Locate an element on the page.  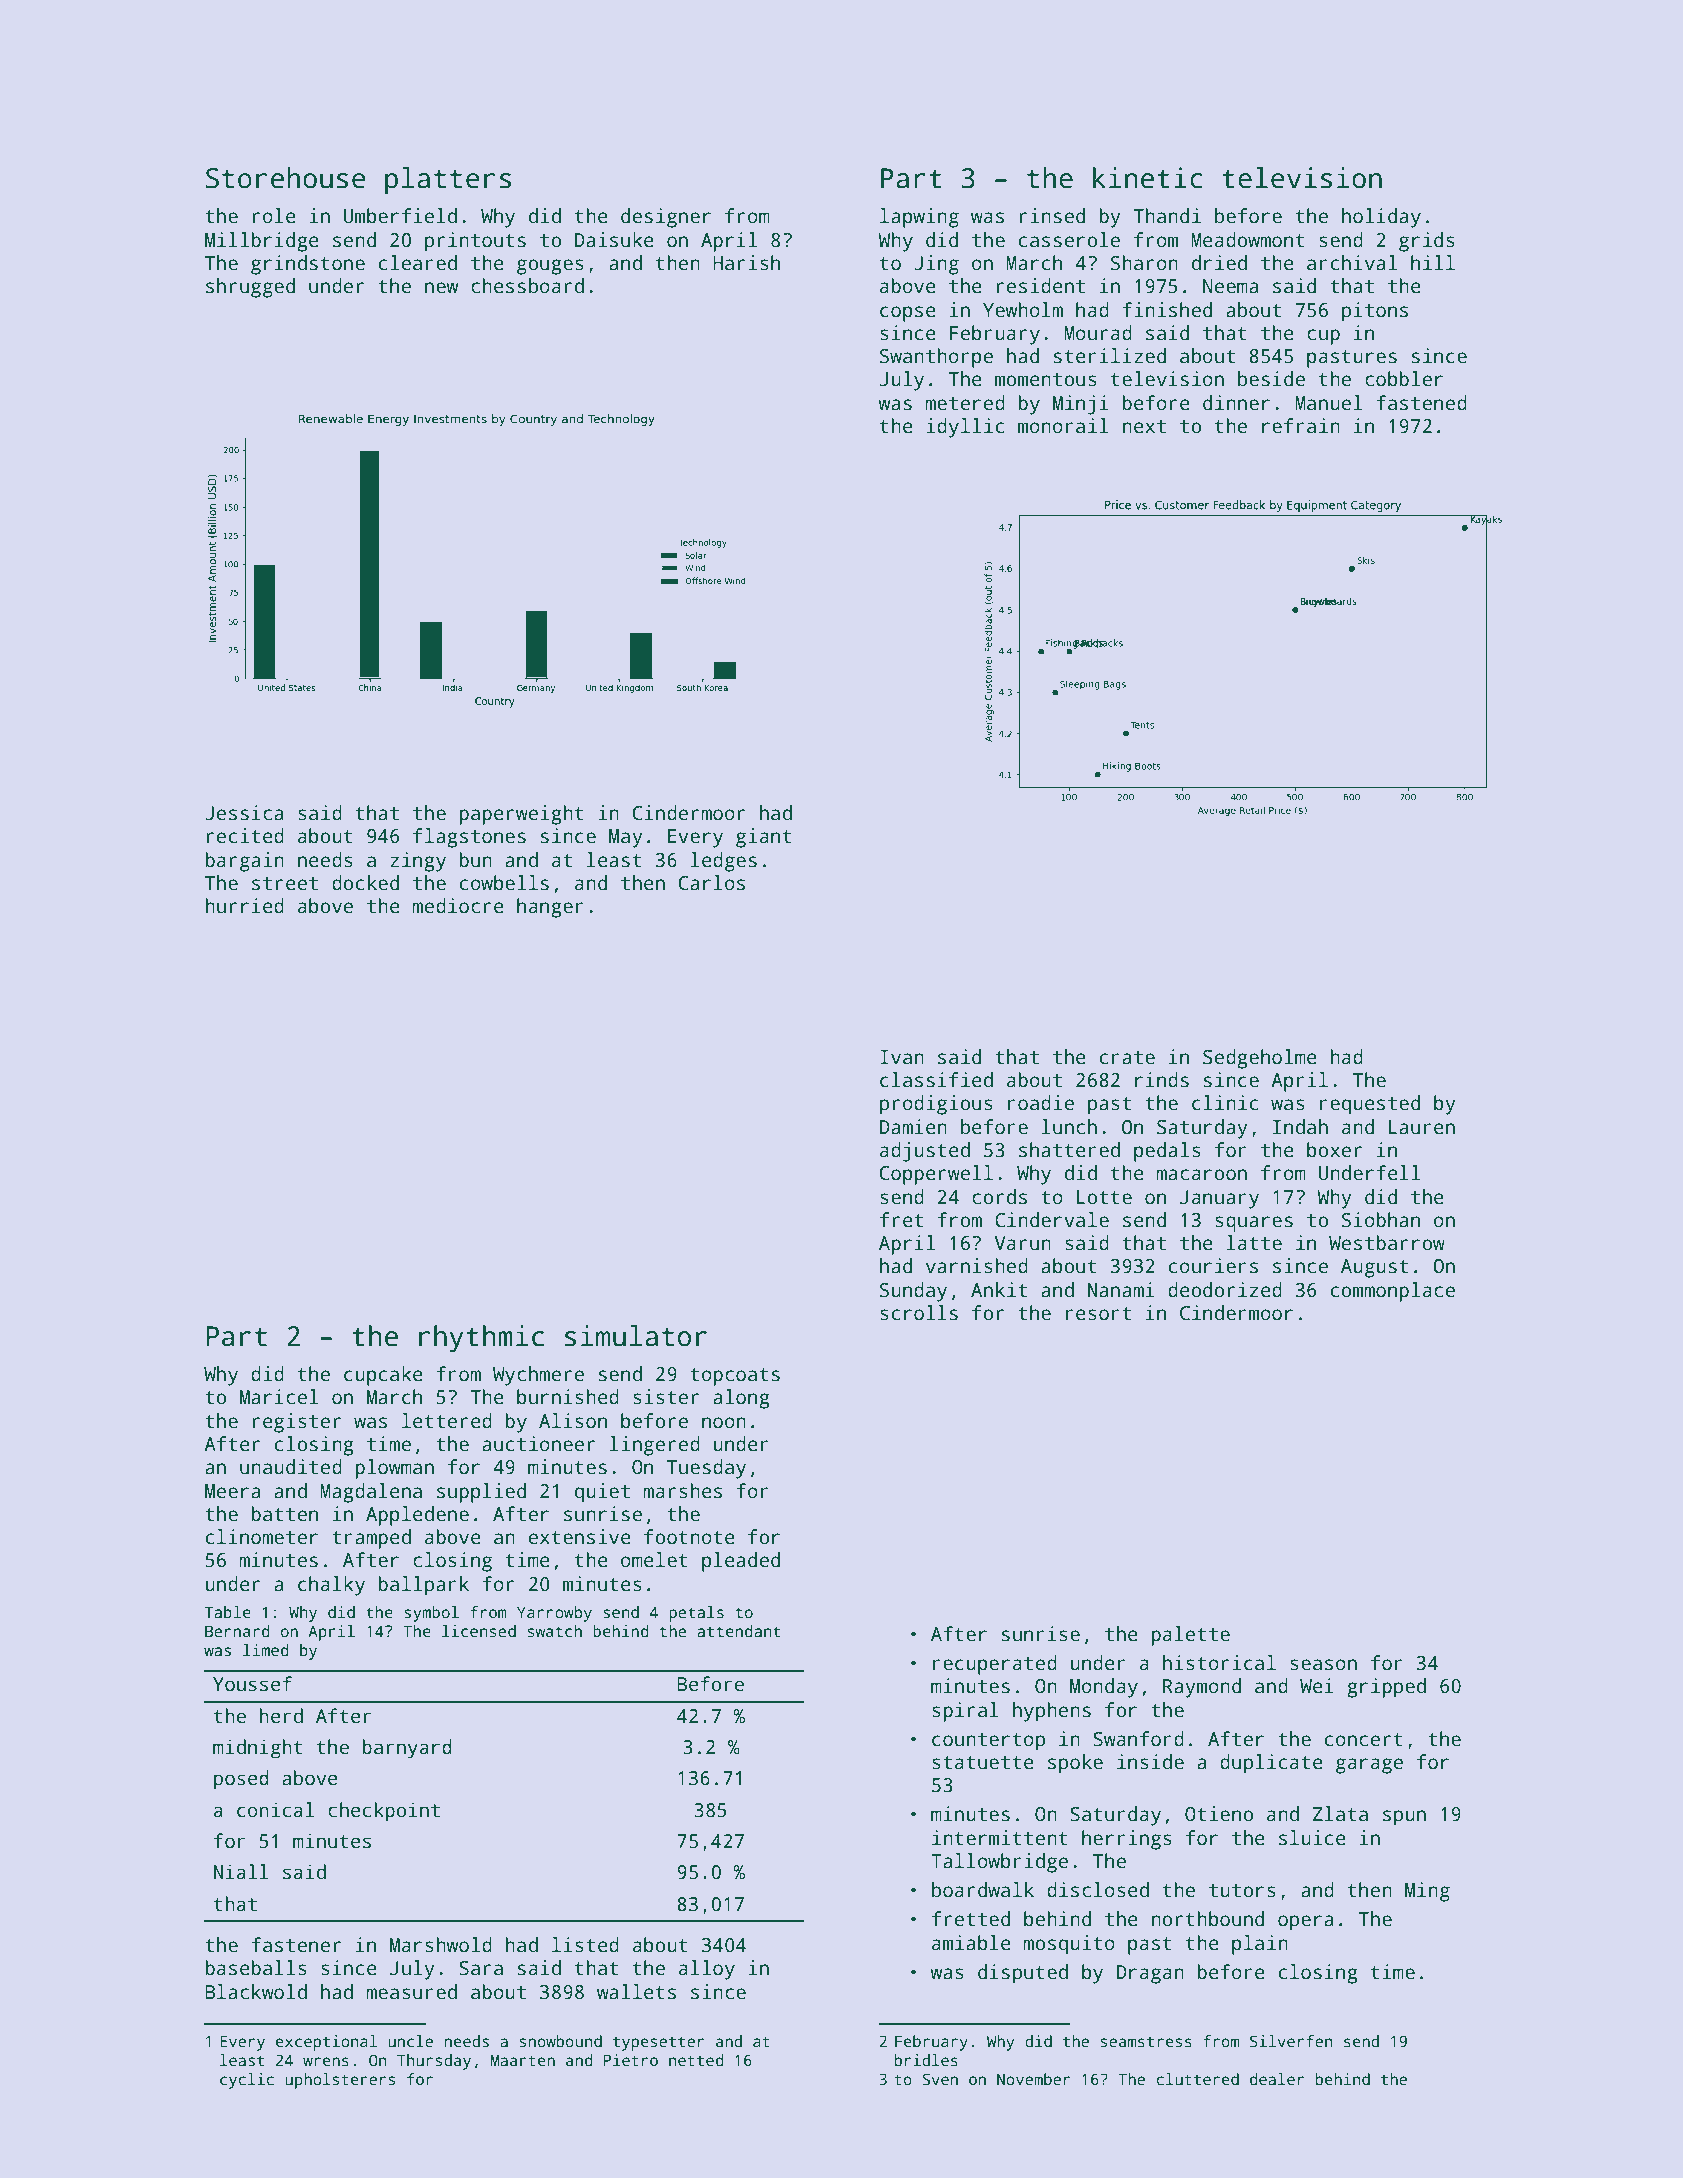
holiday is located at coordinates (1381, 218).
